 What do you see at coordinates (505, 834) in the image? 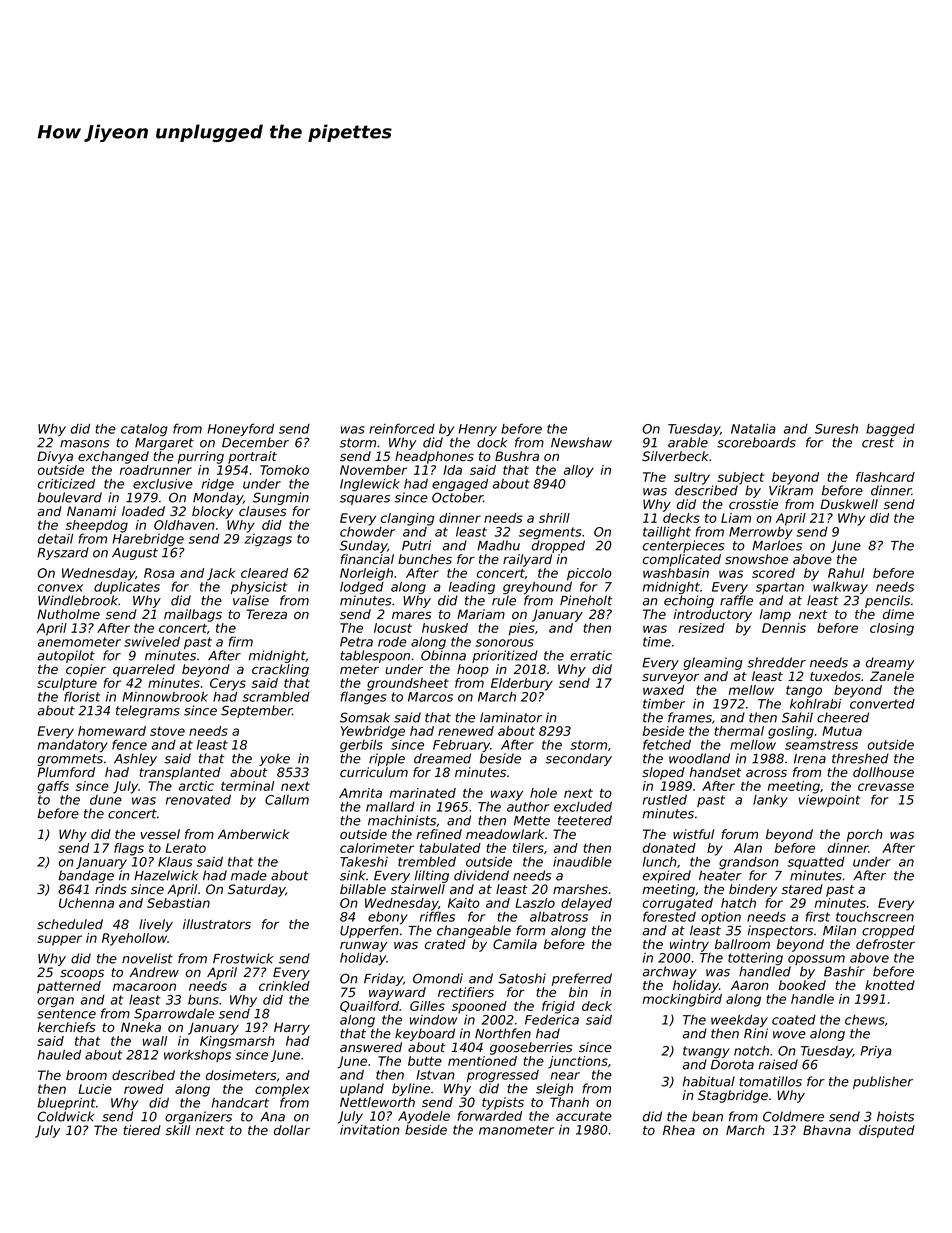
I see `meadowlark` at bounding box center [505, 834].
